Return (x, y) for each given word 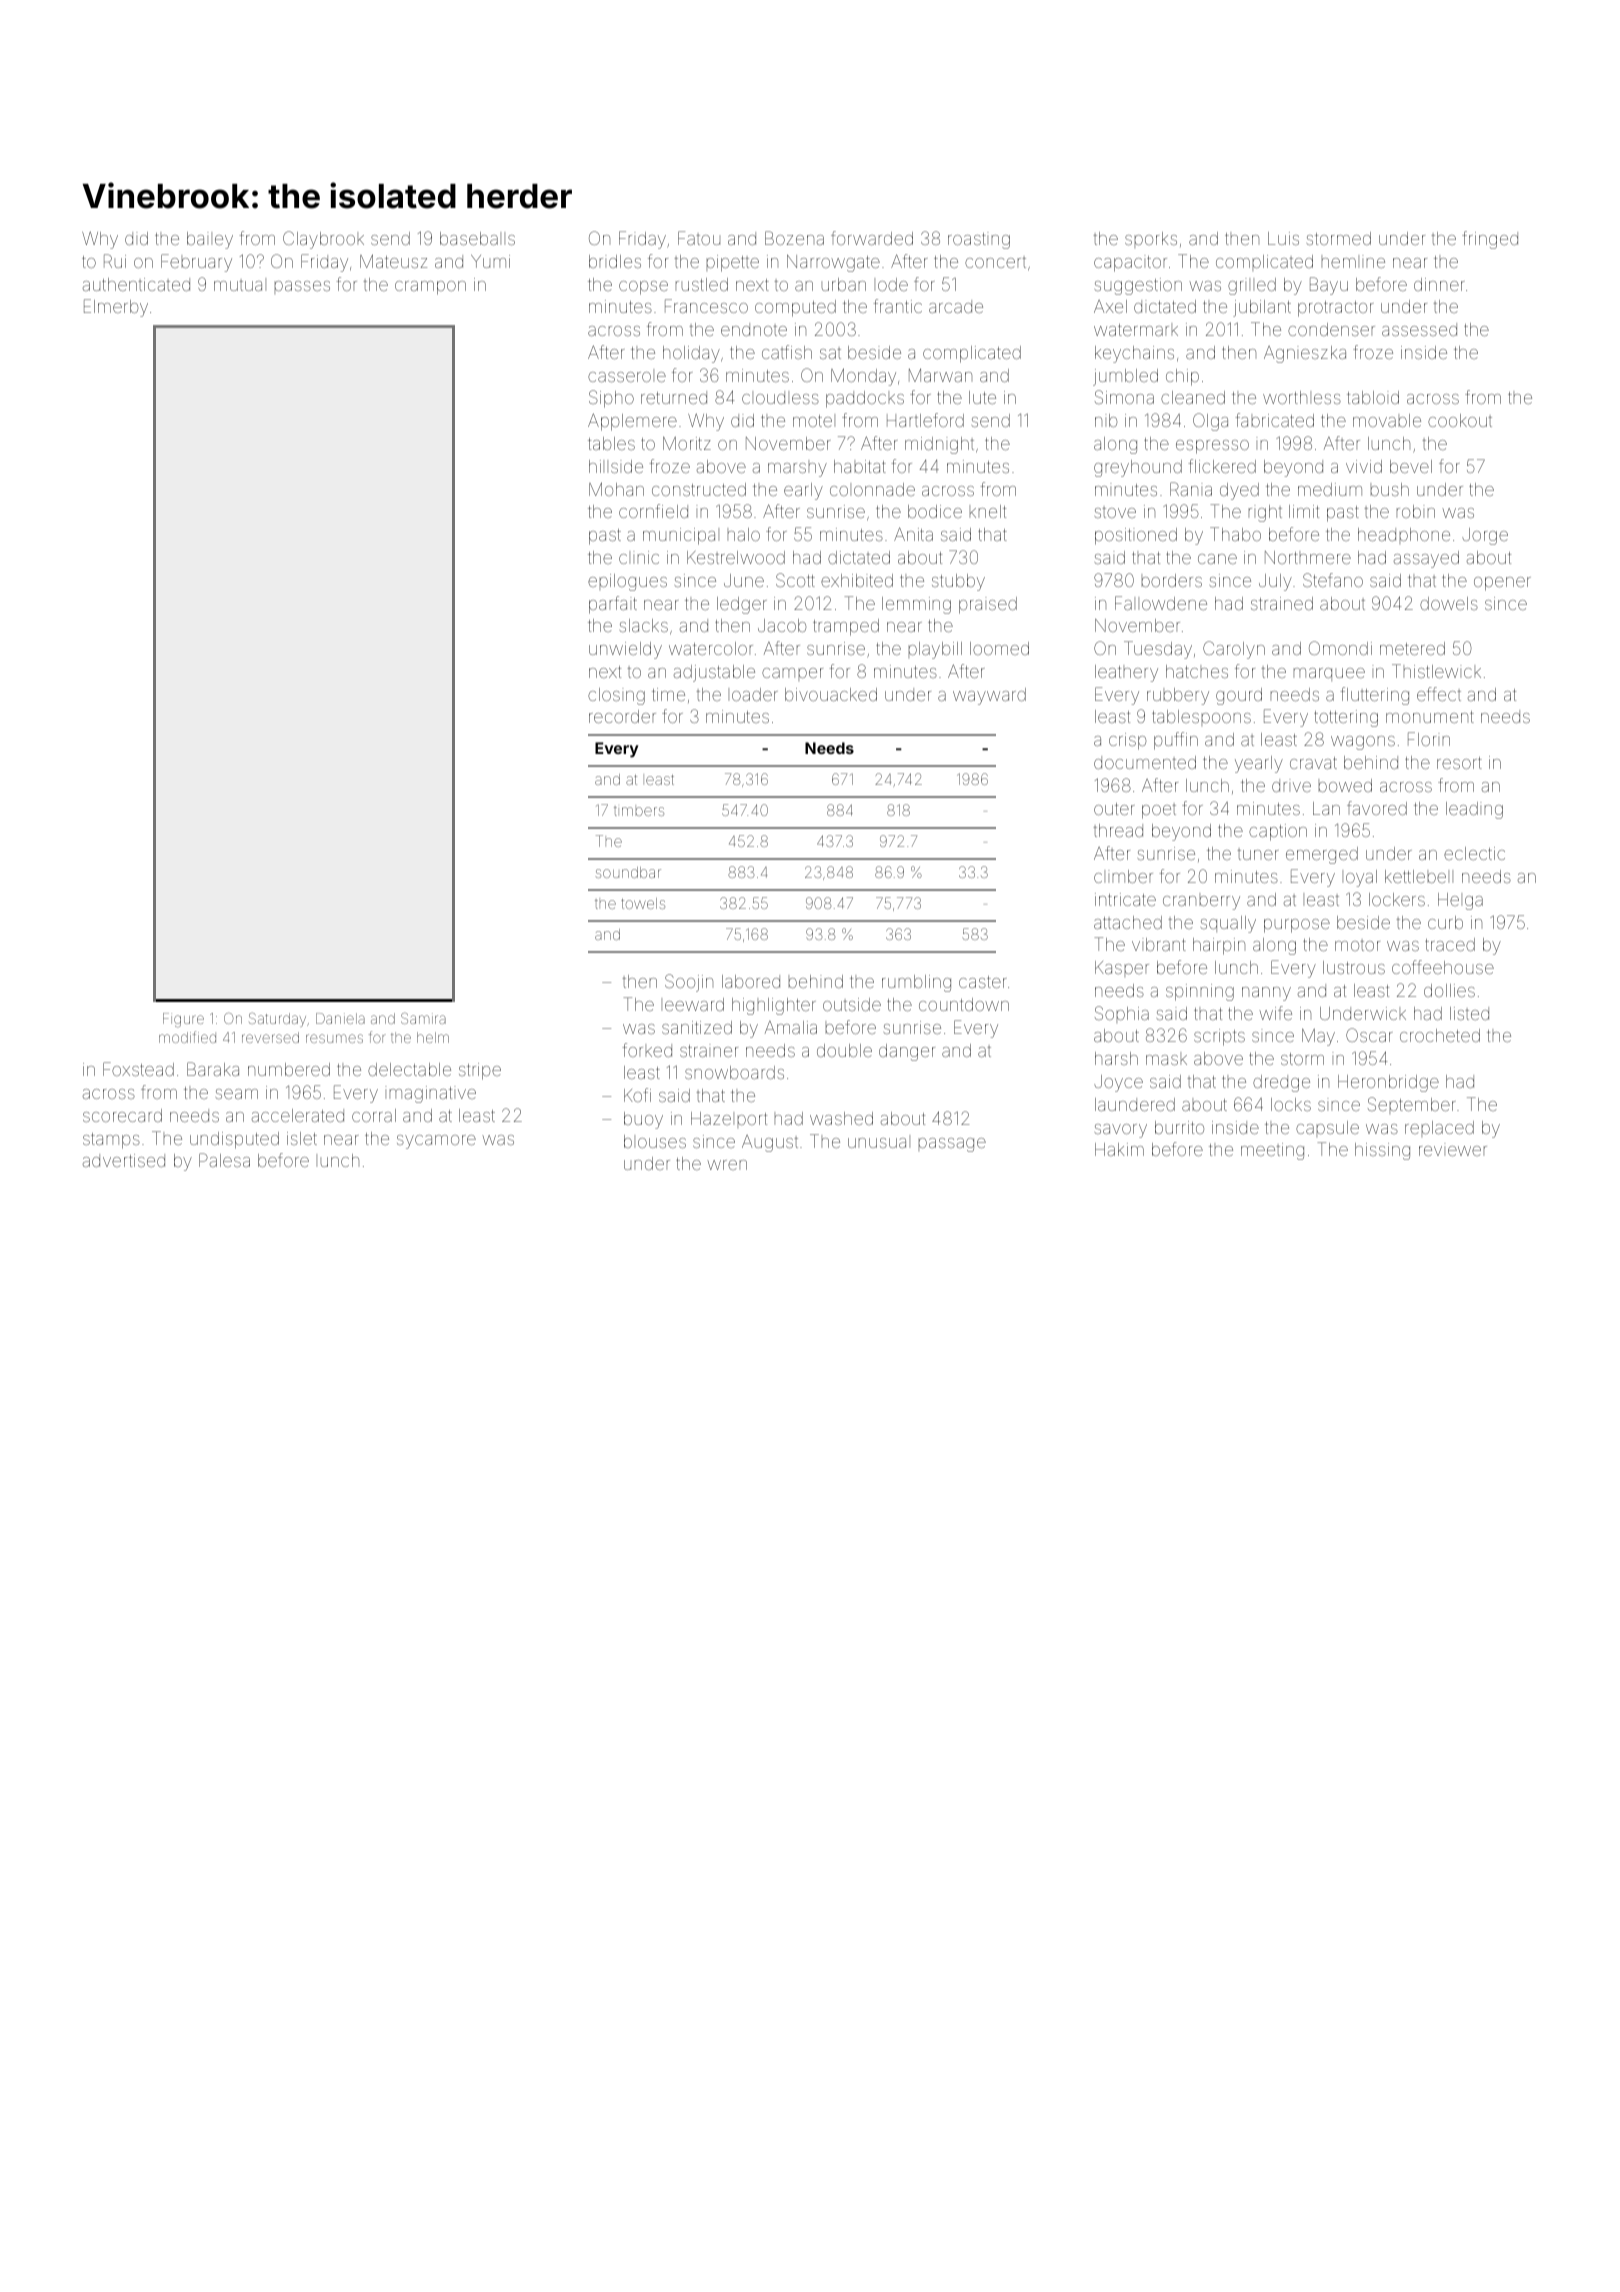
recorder (622, 716)
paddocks (865, 399)
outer (1114, 809)
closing (616, 696)
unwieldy (625, 650)
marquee (1329, 674)
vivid (1364, 466)
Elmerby (116, 308)
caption (1278, 832)
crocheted (1440, 1035)
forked (647, 1050)
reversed (270, 1037)
